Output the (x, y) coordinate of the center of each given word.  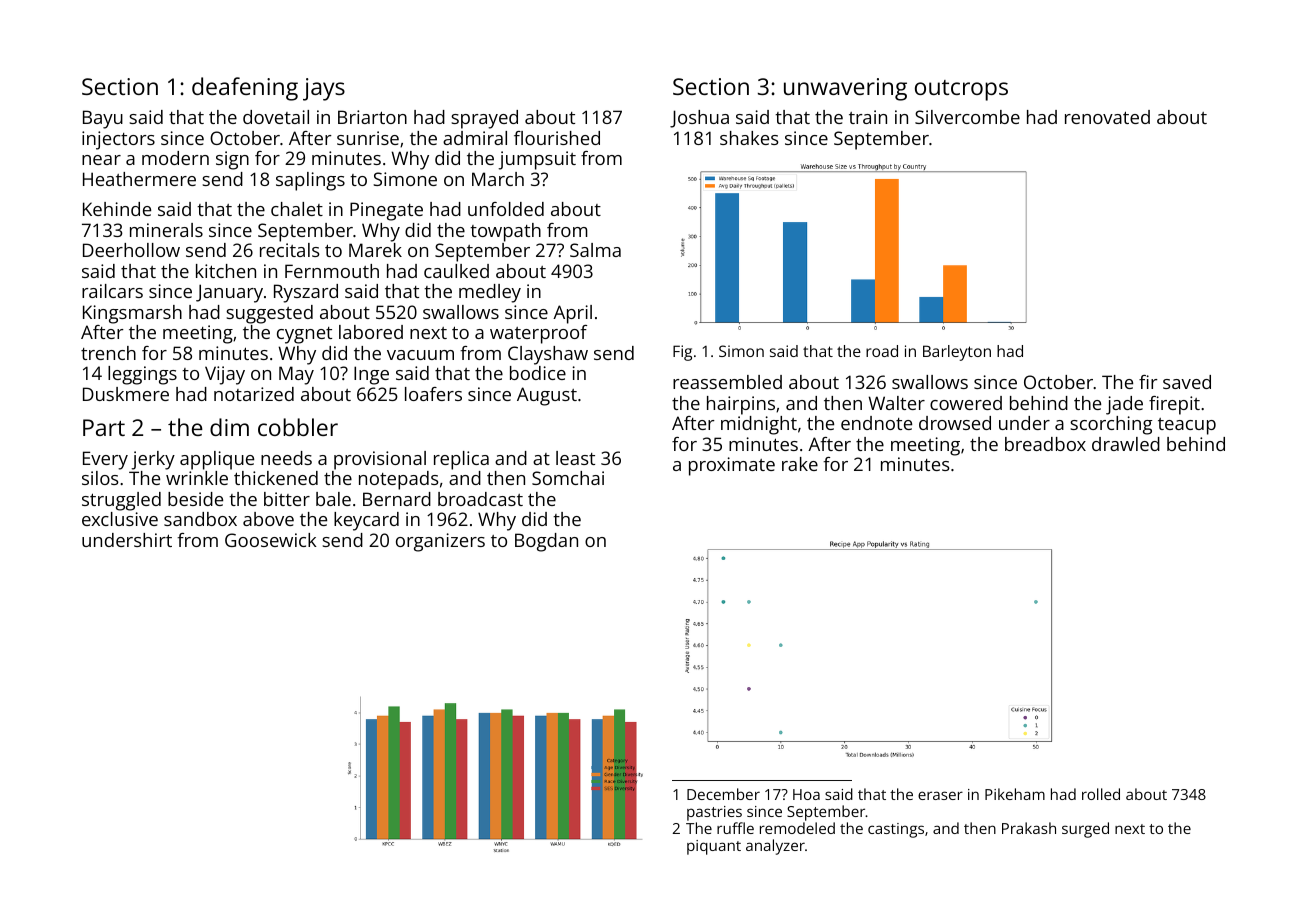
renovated (1107, 117)
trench (108, 353)
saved (1187, 382)
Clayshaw (548, 355)
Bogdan (546, 542)
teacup (1187, 426)
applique (217, 460)
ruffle (735, 828)
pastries (714, 813)
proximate (732, 466)
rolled (1101, 794)
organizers (440, 542)
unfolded (506, 209)
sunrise (368, 138)
